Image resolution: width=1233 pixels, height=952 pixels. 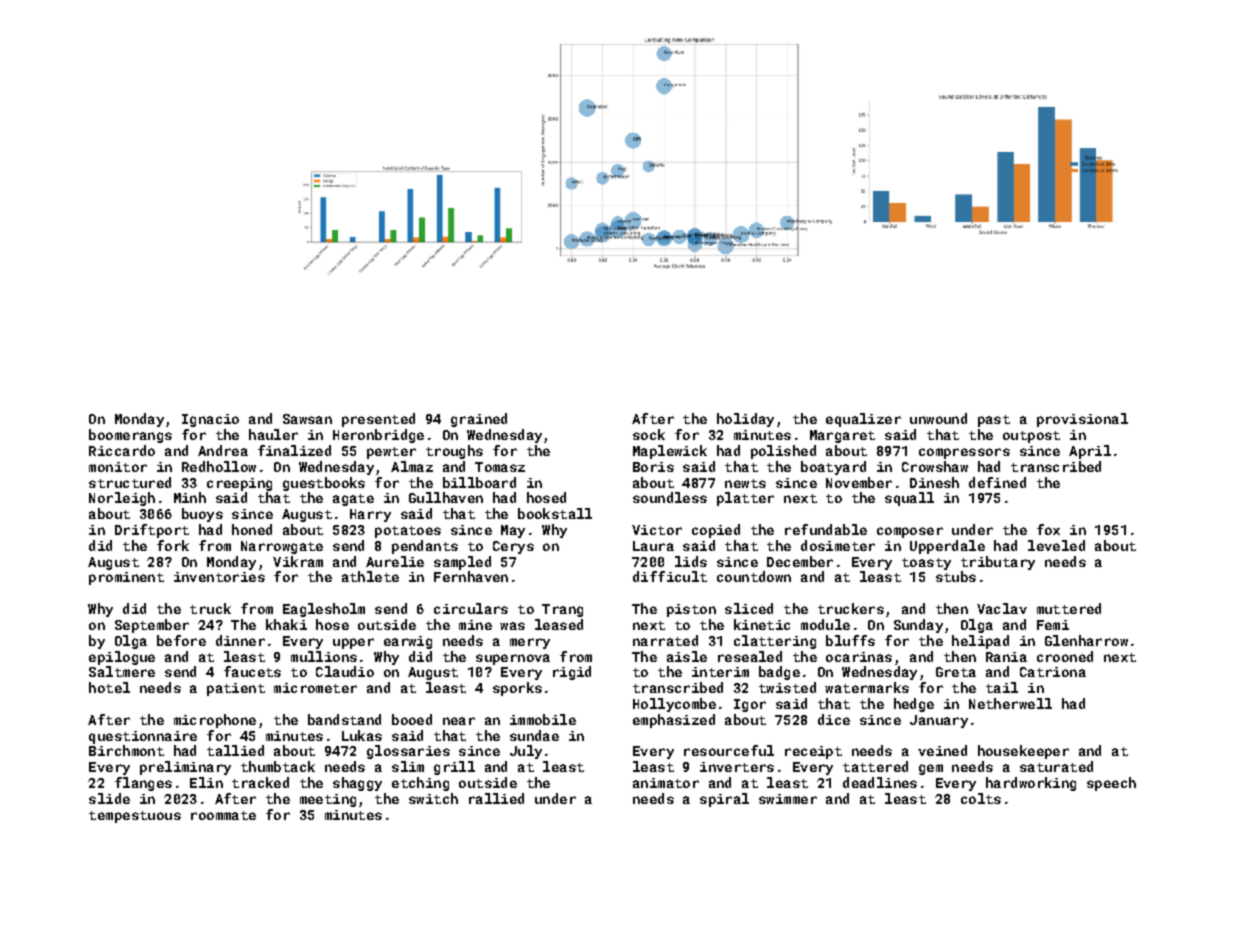 I want to click on housekeeper, so click(x=1023, y=752).
